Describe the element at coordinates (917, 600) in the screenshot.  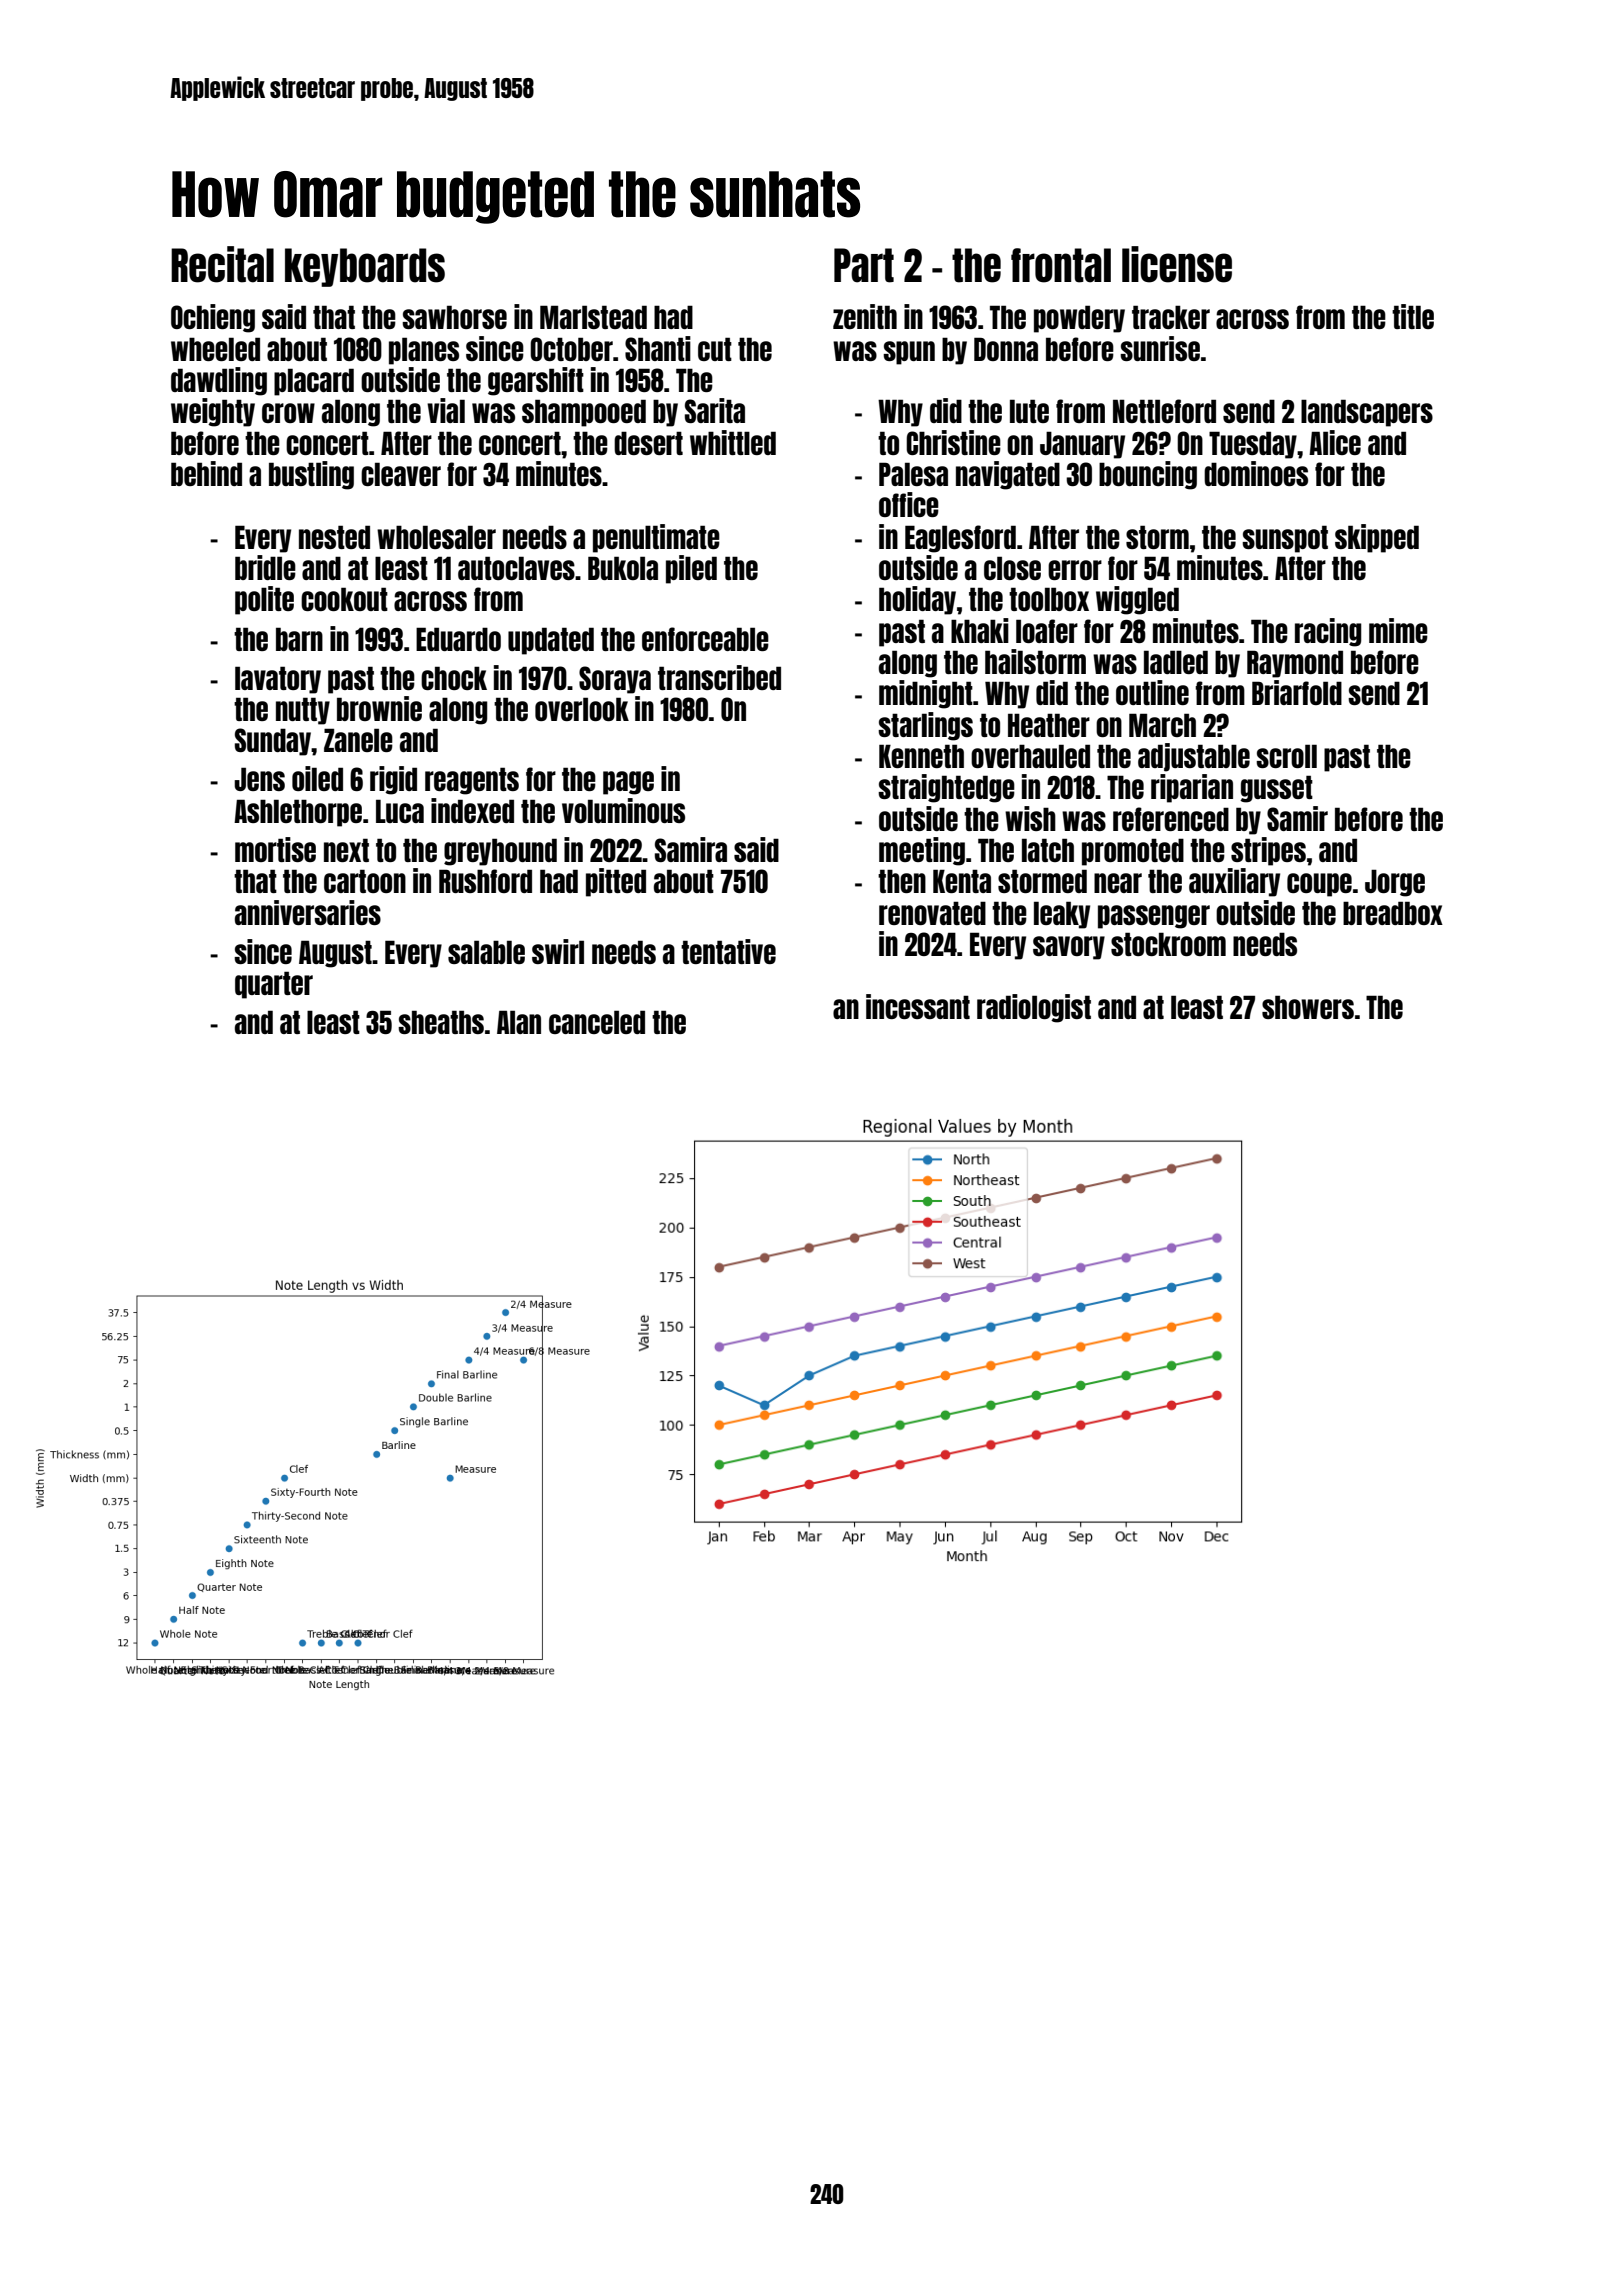
I see `holiday` at that location.
